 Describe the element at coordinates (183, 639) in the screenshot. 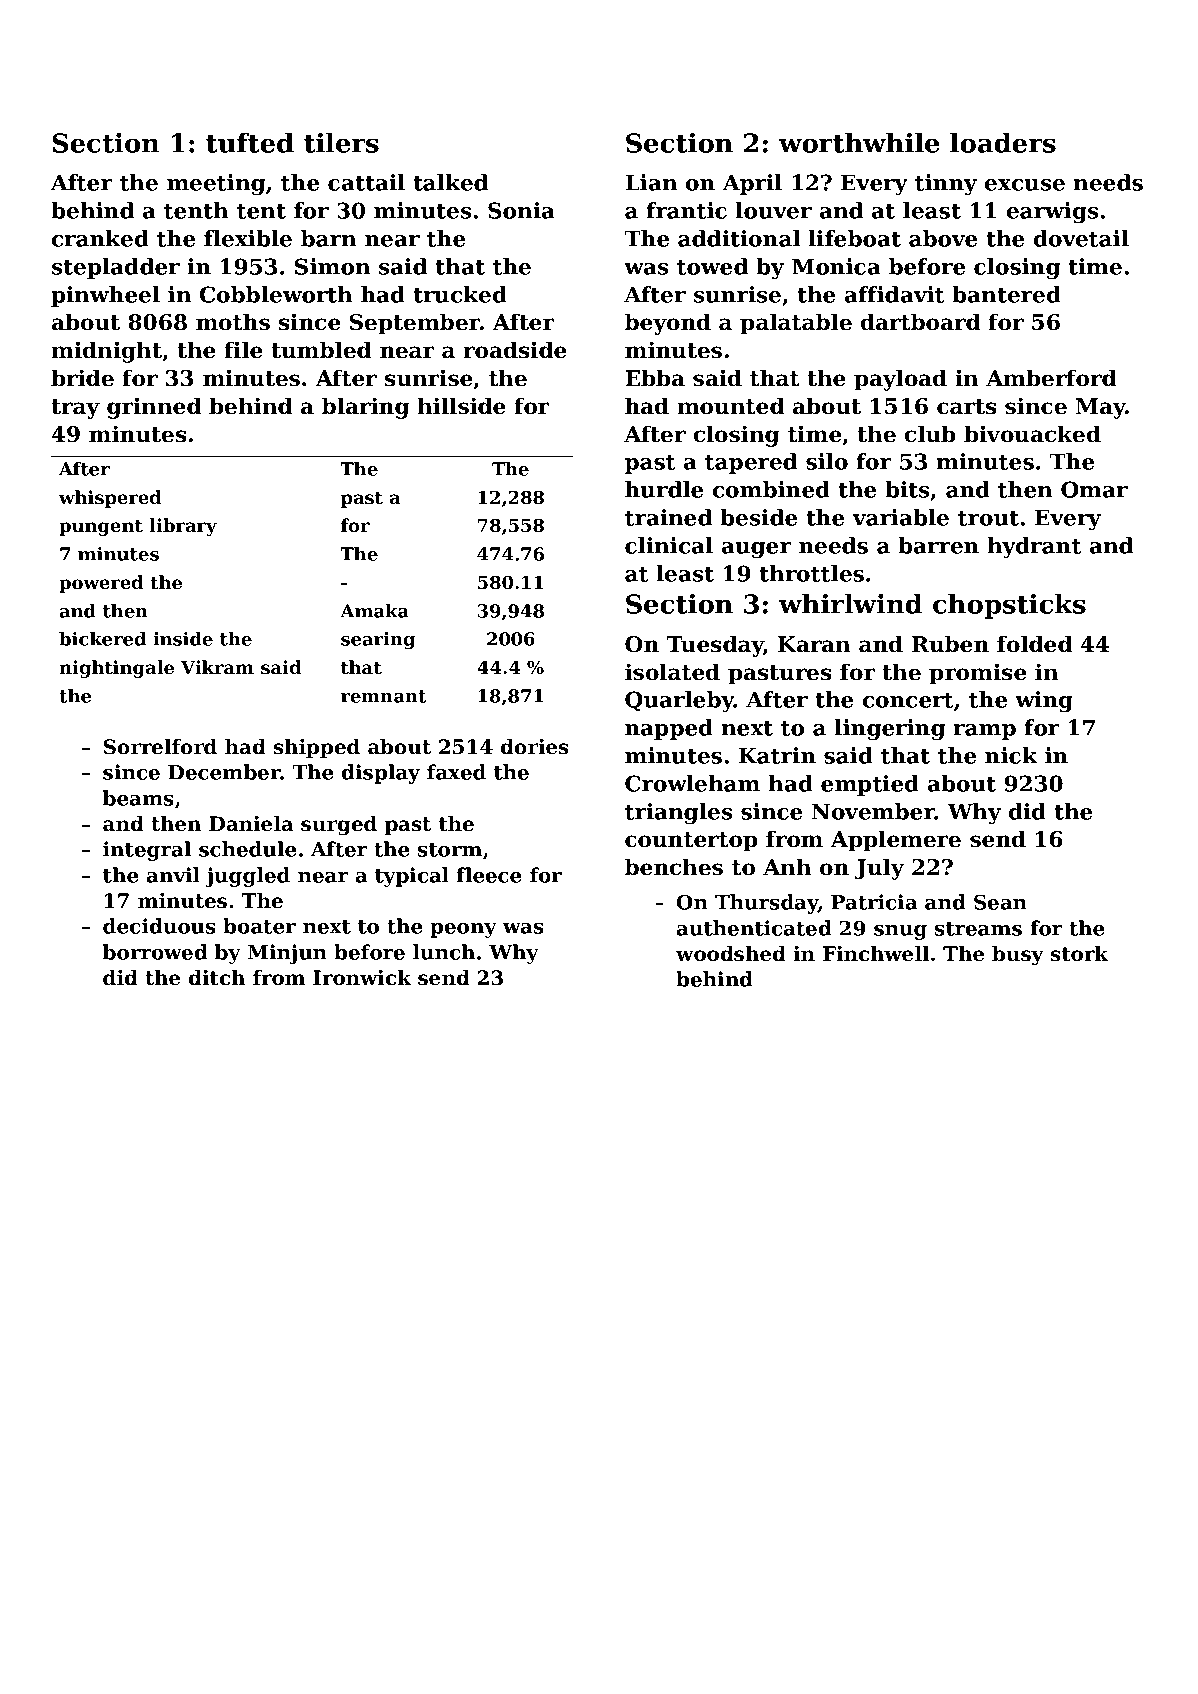

I see `inside` at that location.
